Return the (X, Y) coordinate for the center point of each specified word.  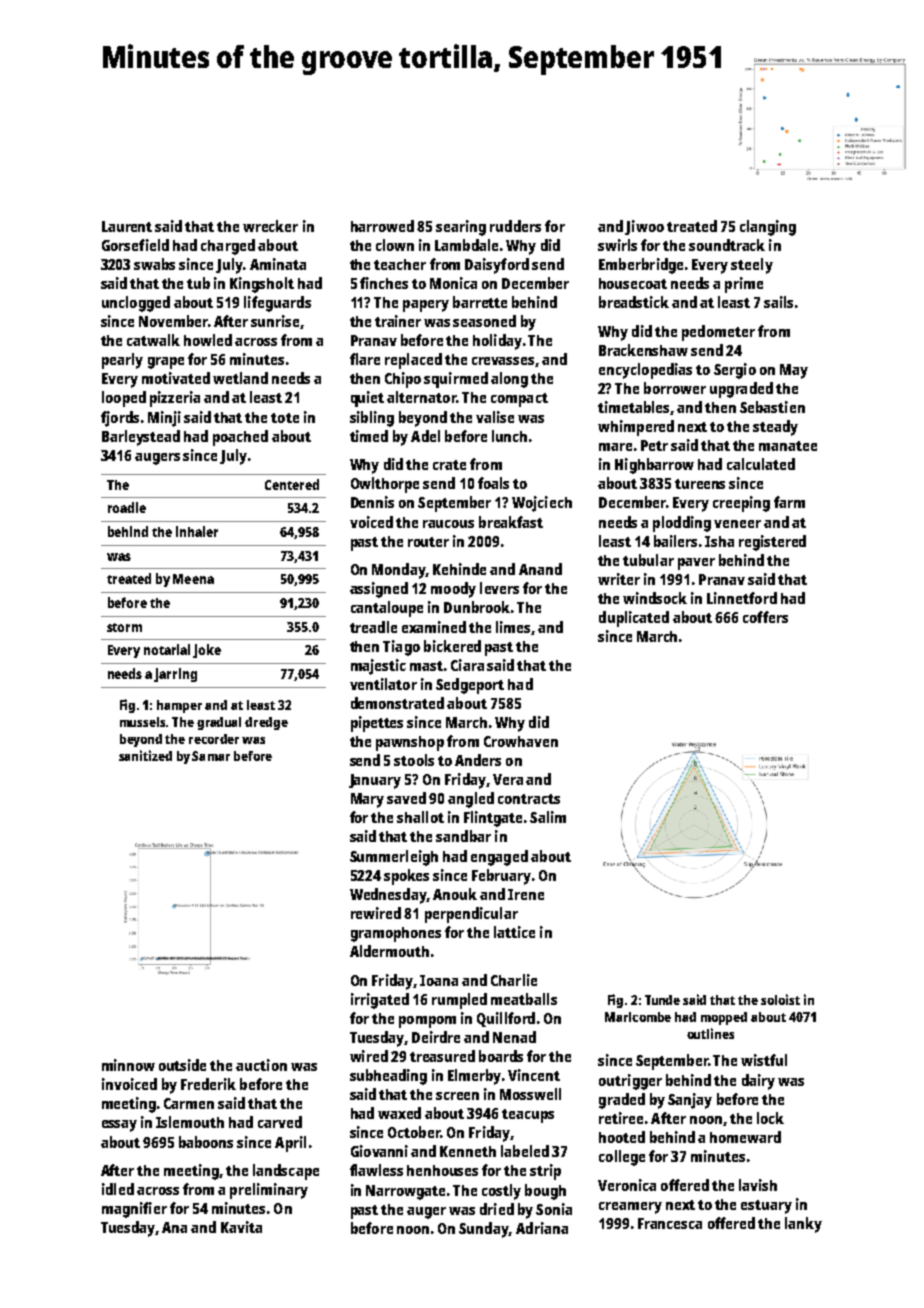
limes (513, 627)
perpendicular (471, 915)
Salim (548, 817)
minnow (128, 1065)
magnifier (134, 1210)
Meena (193, 579)
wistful (764, 1060)
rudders (515, 226)
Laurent (127, 226)
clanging (768, 228)
